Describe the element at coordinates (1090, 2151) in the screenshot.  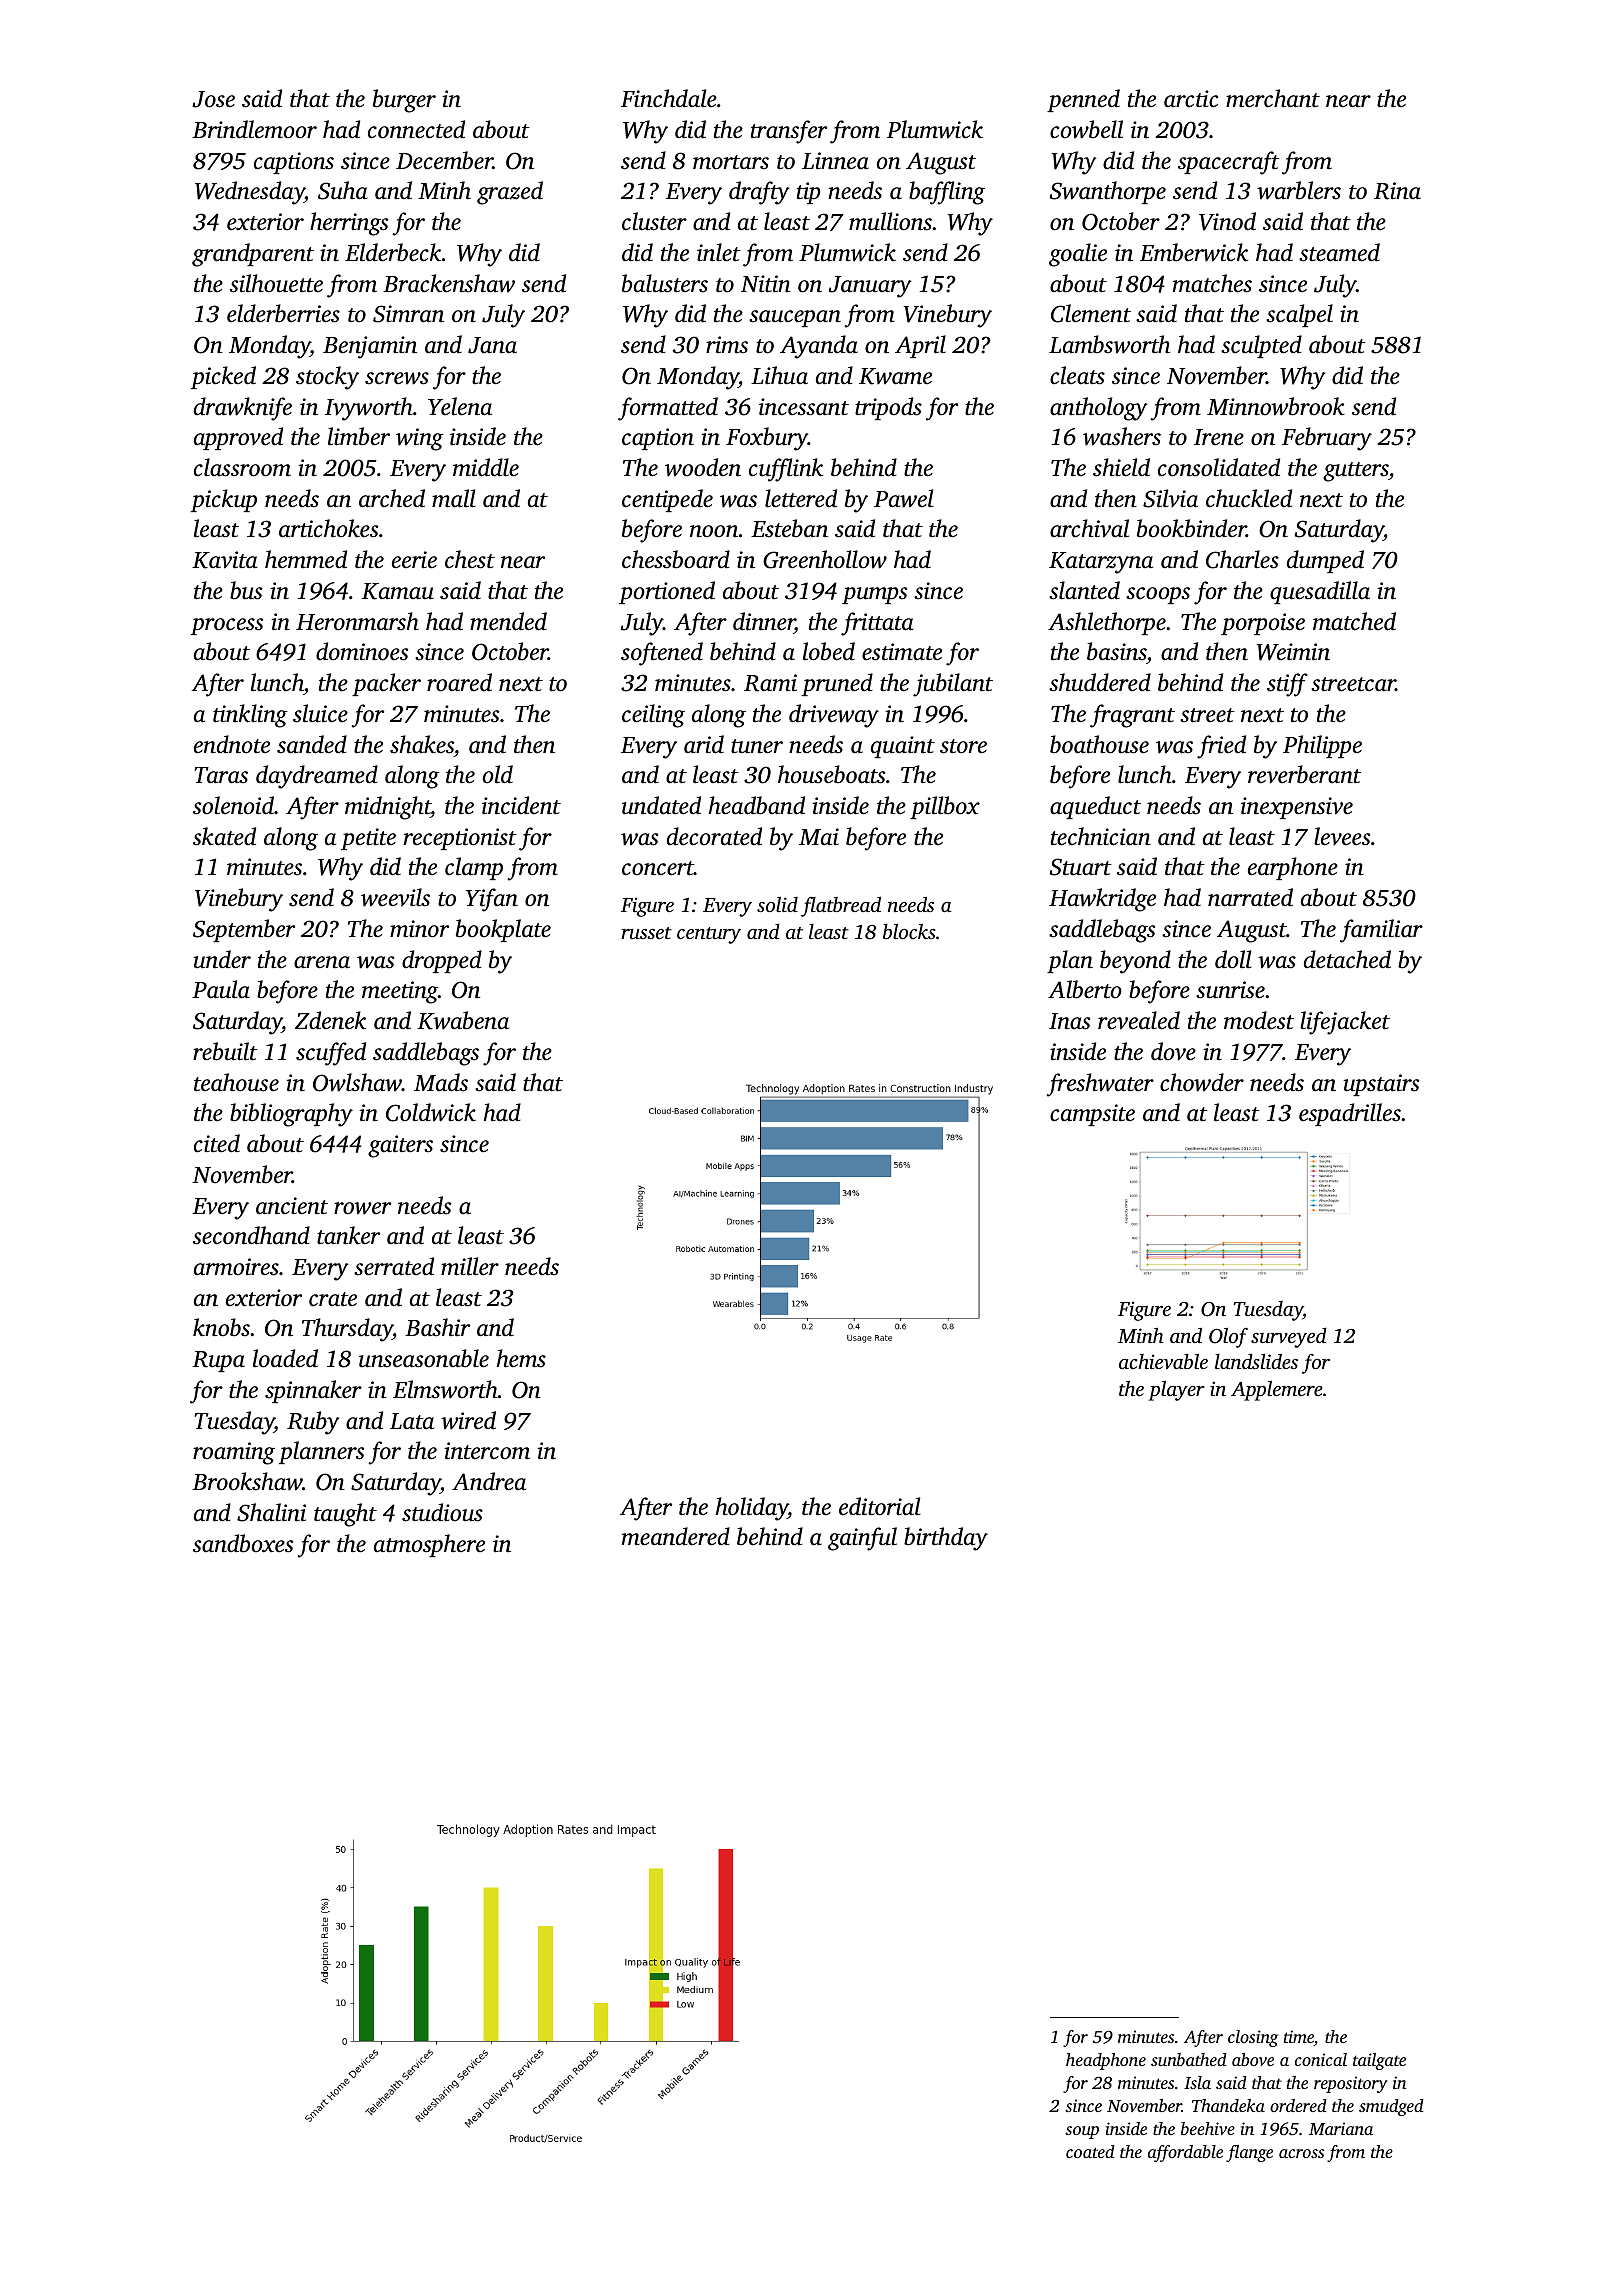
I see `coated` at that location.
